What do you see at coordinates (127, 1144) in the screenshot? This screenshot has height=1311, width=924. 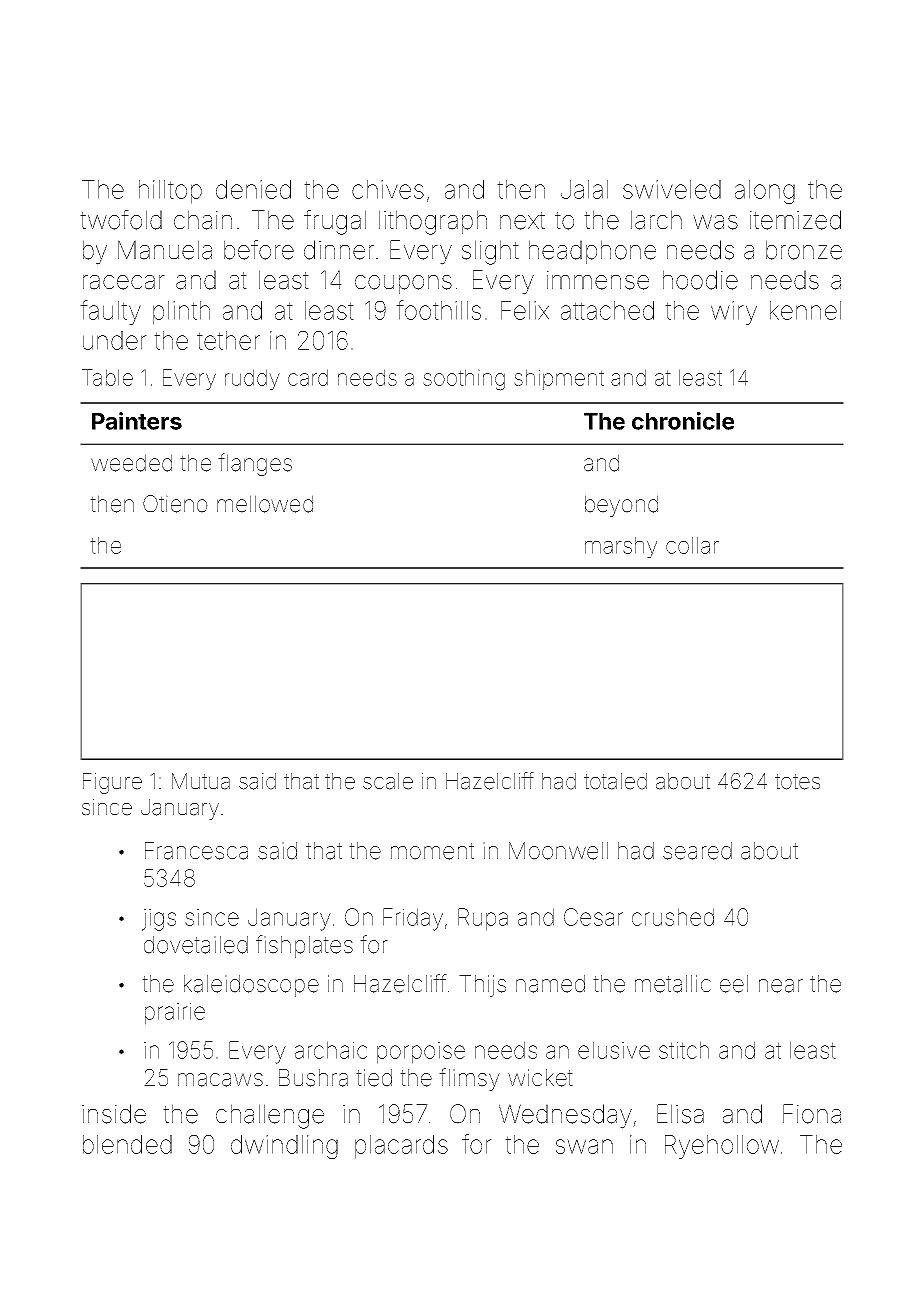 I see `blended` at bounding box center [127, 1144].
